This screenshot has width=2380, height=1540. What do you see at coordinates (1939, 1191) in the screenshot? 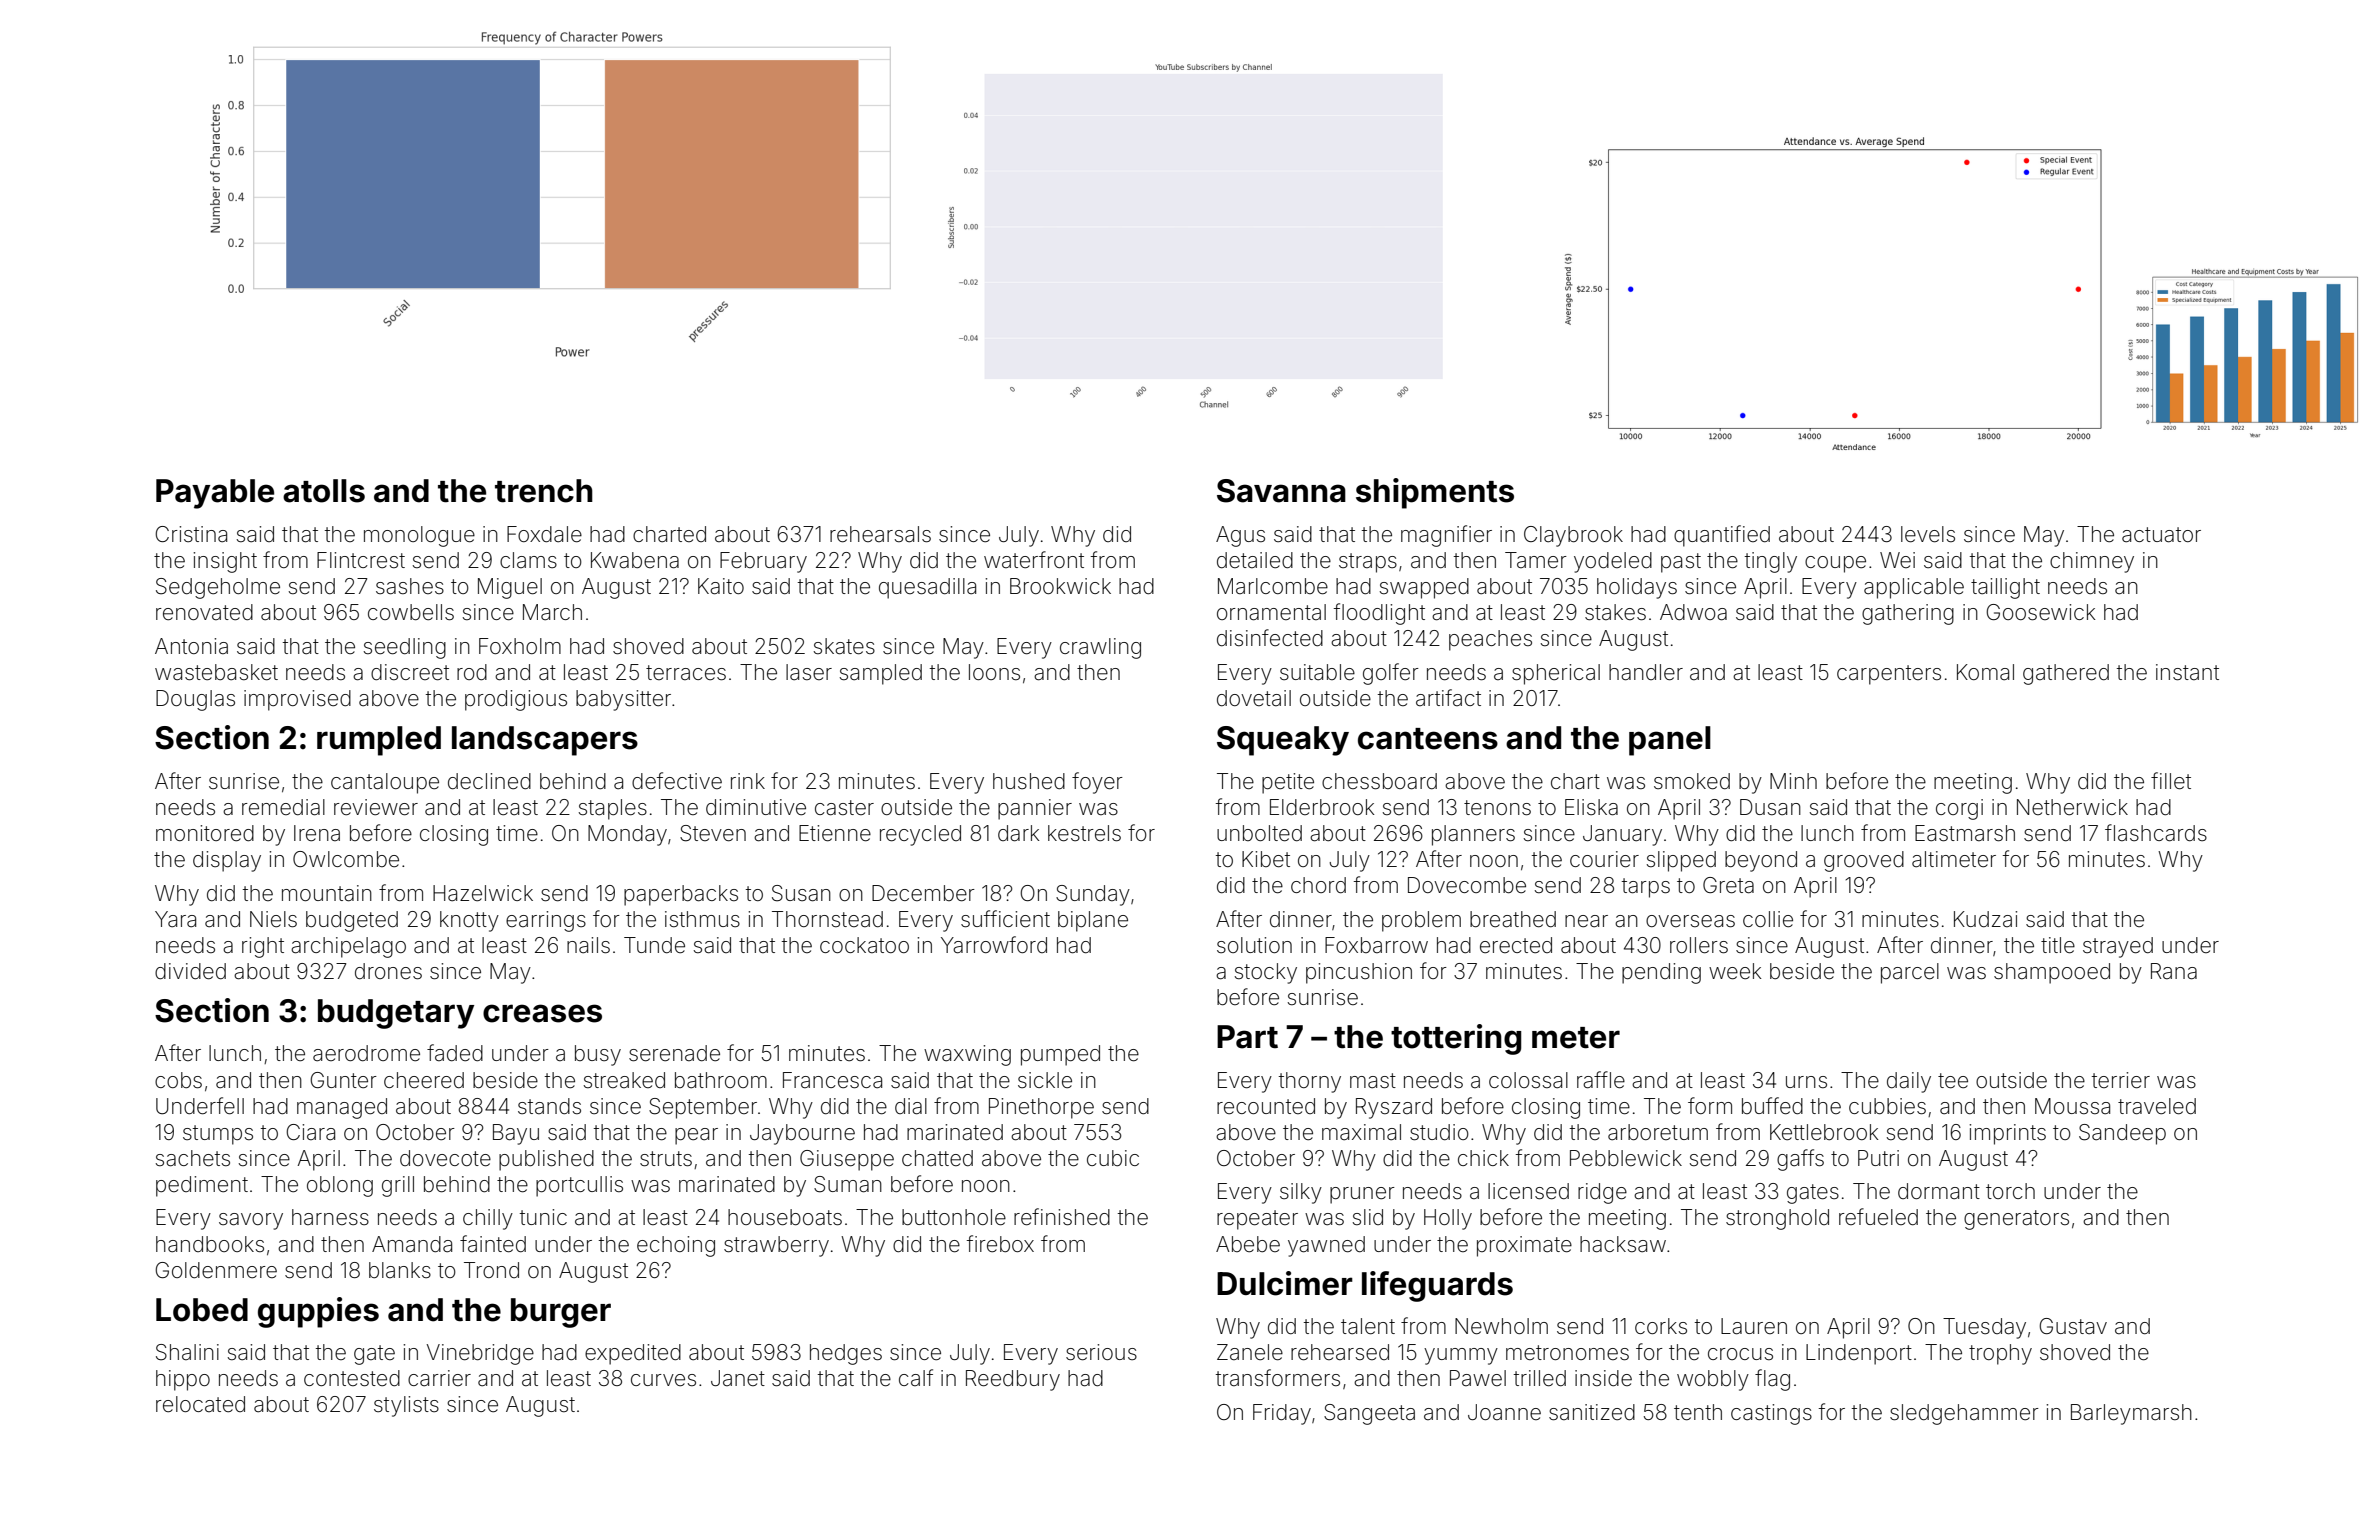
I see `dormant` at bounding box center [1939, 1191].
